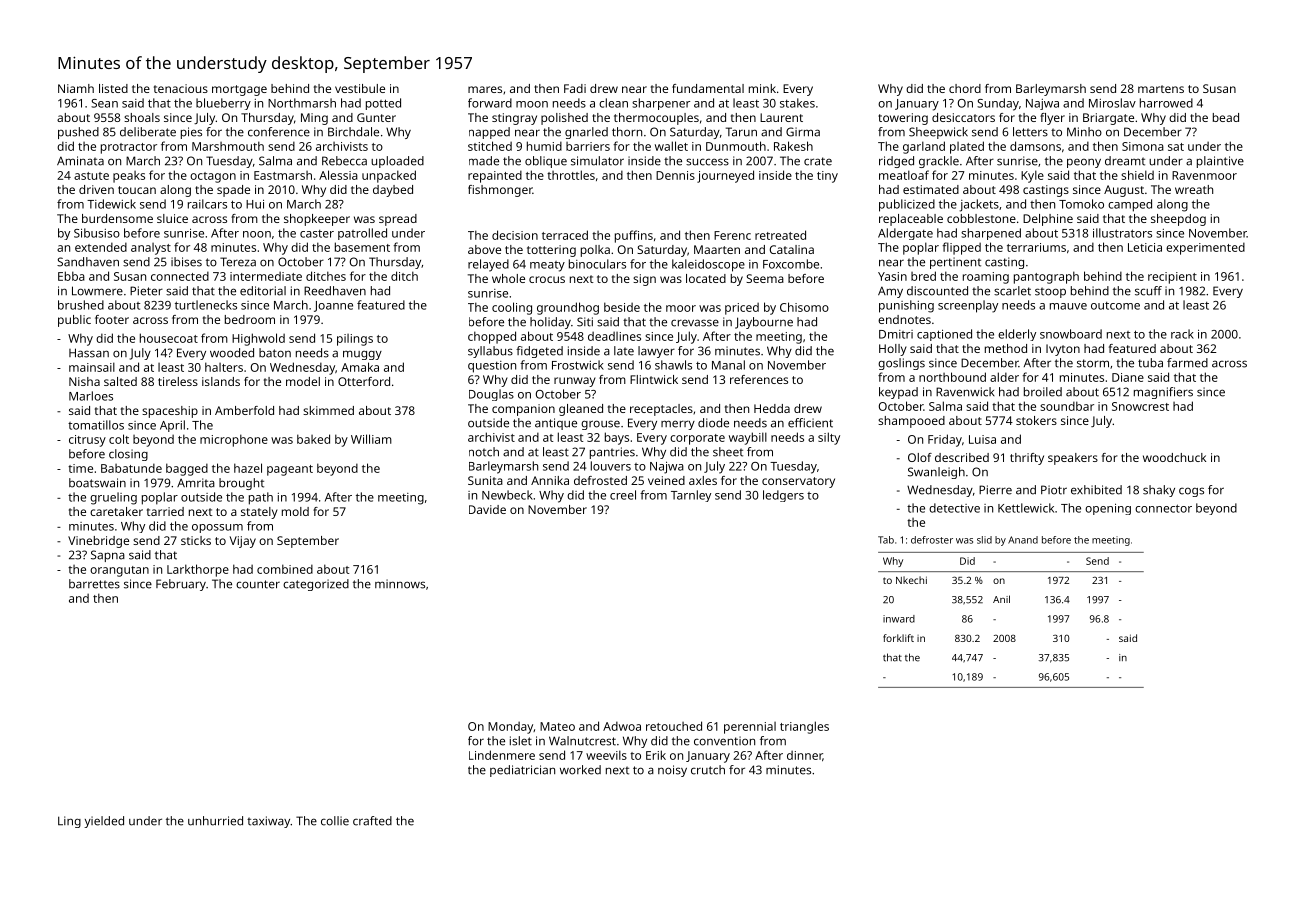  I want to click on Anil, so click(1001, 599).
